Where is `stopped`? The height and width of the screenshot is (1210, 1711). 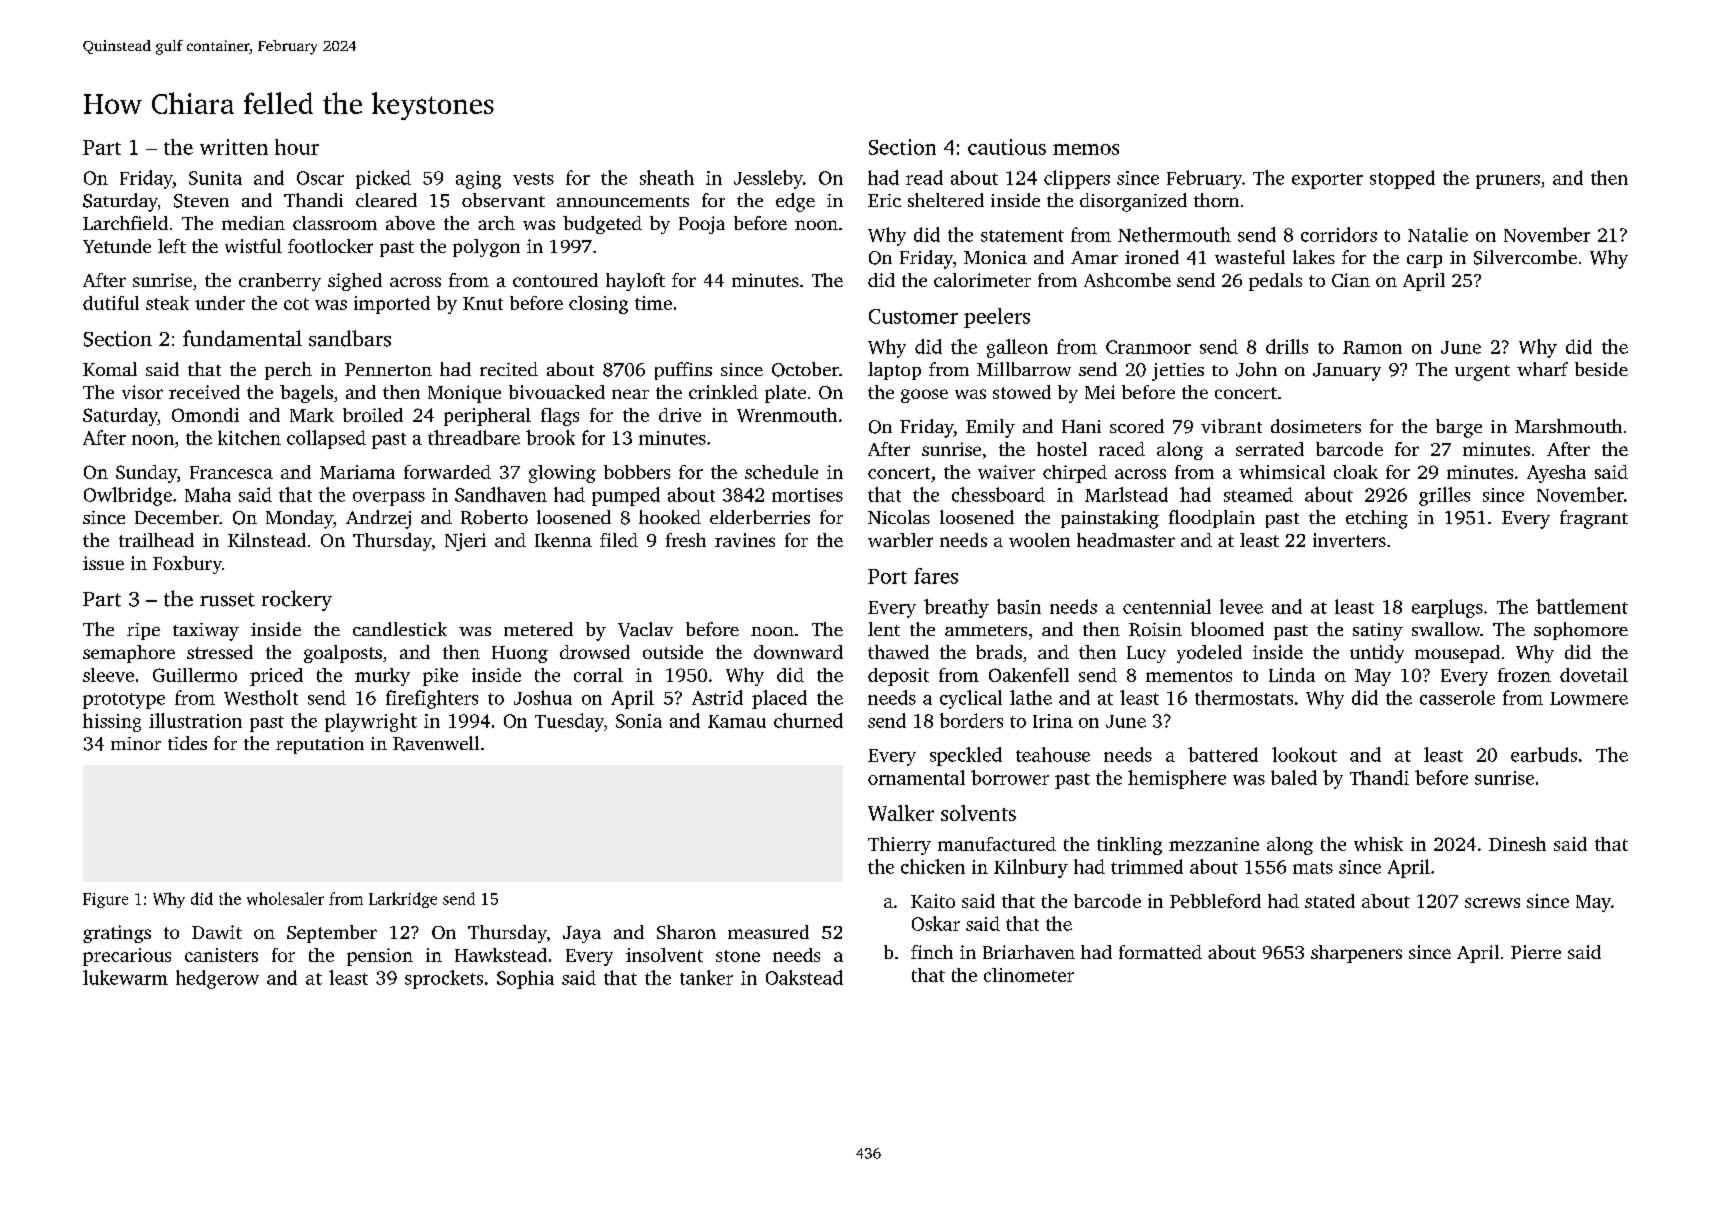
stopped is located at coordinates (1402, 179).
